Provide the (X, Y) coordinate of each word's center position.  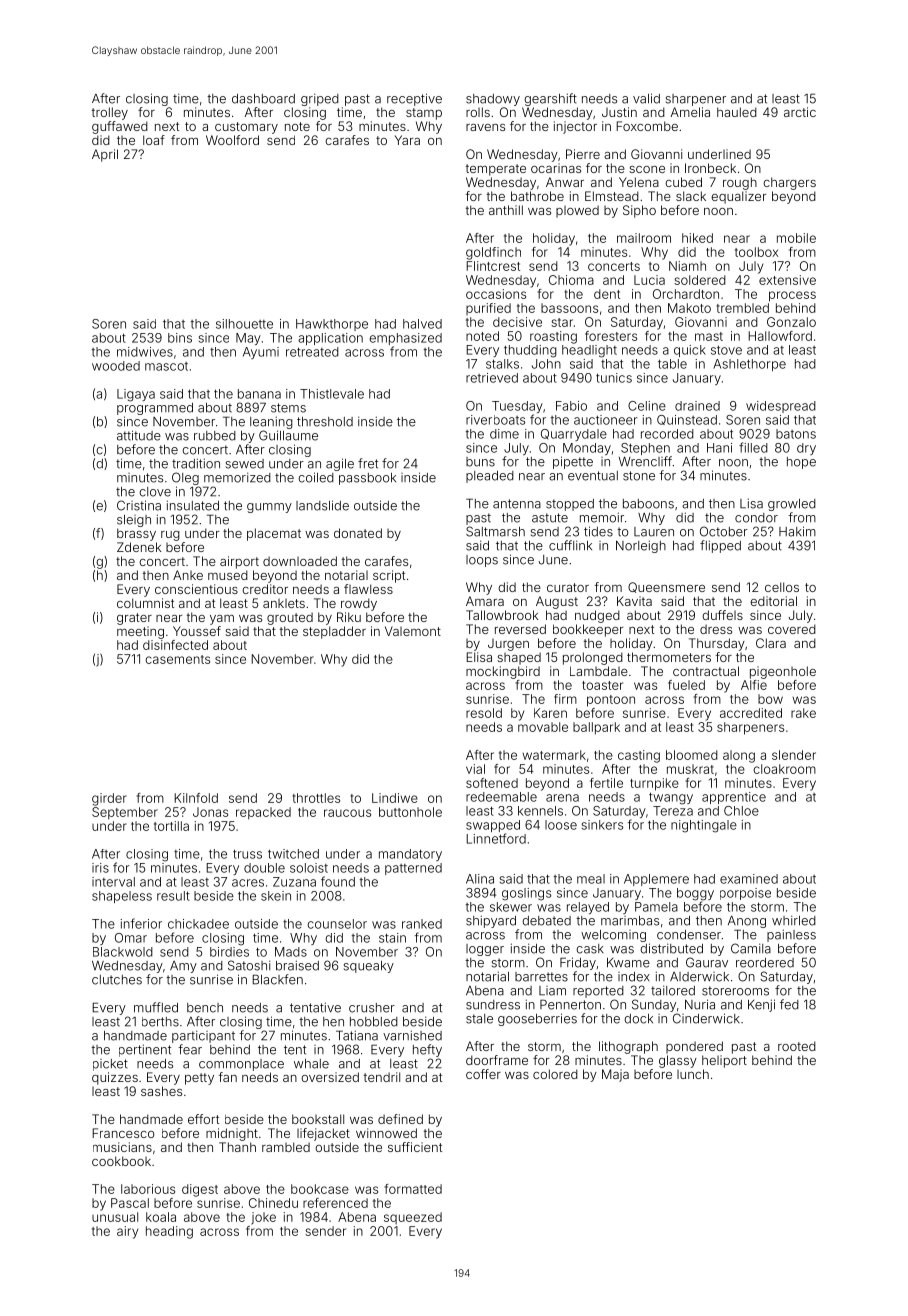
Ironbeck (710, 168)
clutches (117, 980)
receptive (414, 99)
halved (422, 324)
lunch (693, 1074)
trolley (110, 113)
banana (259, 394)
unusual (115, 1217)
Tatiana (357, 1035)
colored (555, 1074)
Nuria (700, 1004)
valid (646, 98)
